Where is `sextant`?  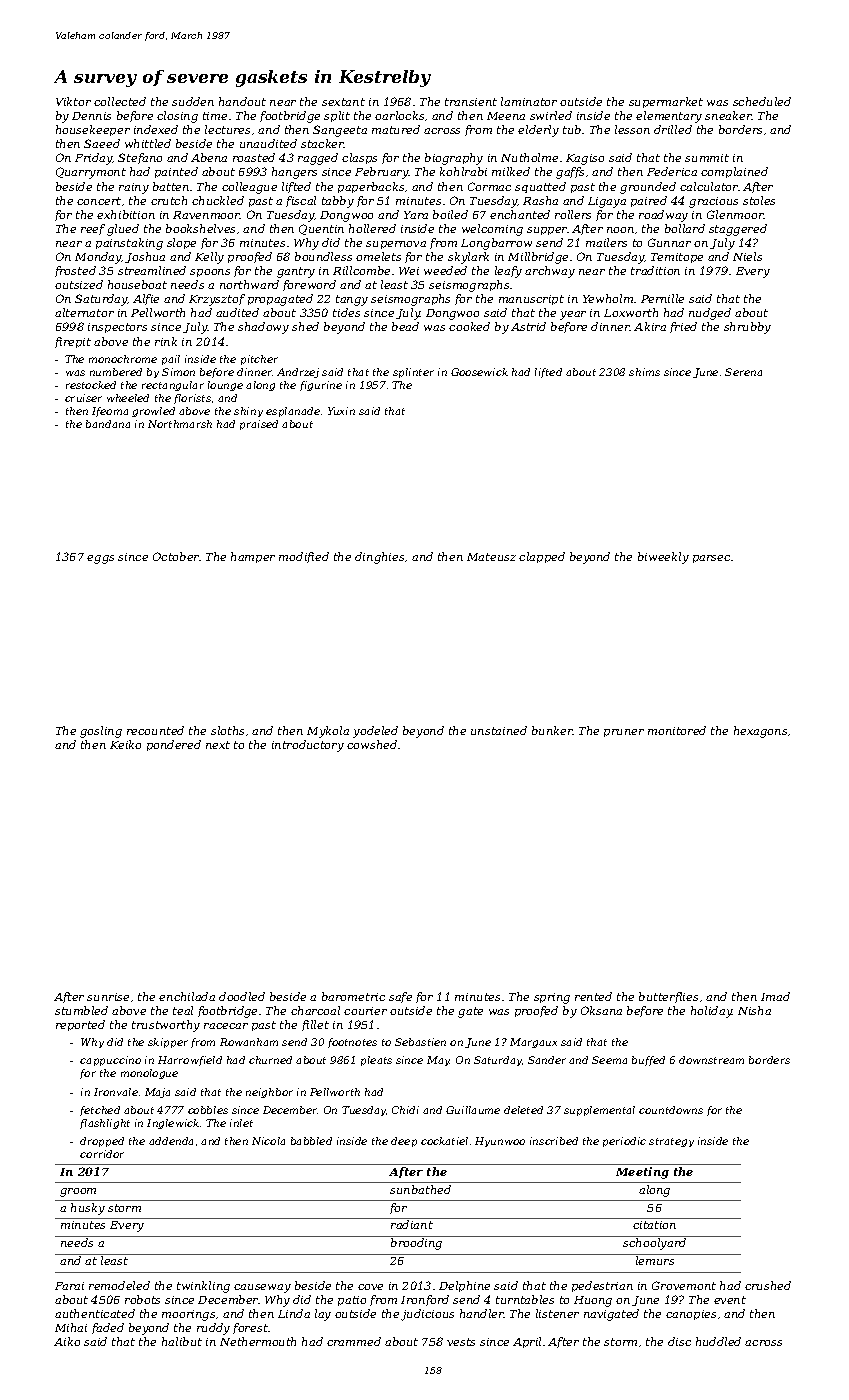
sextant is located at coordinates (343, 102).
